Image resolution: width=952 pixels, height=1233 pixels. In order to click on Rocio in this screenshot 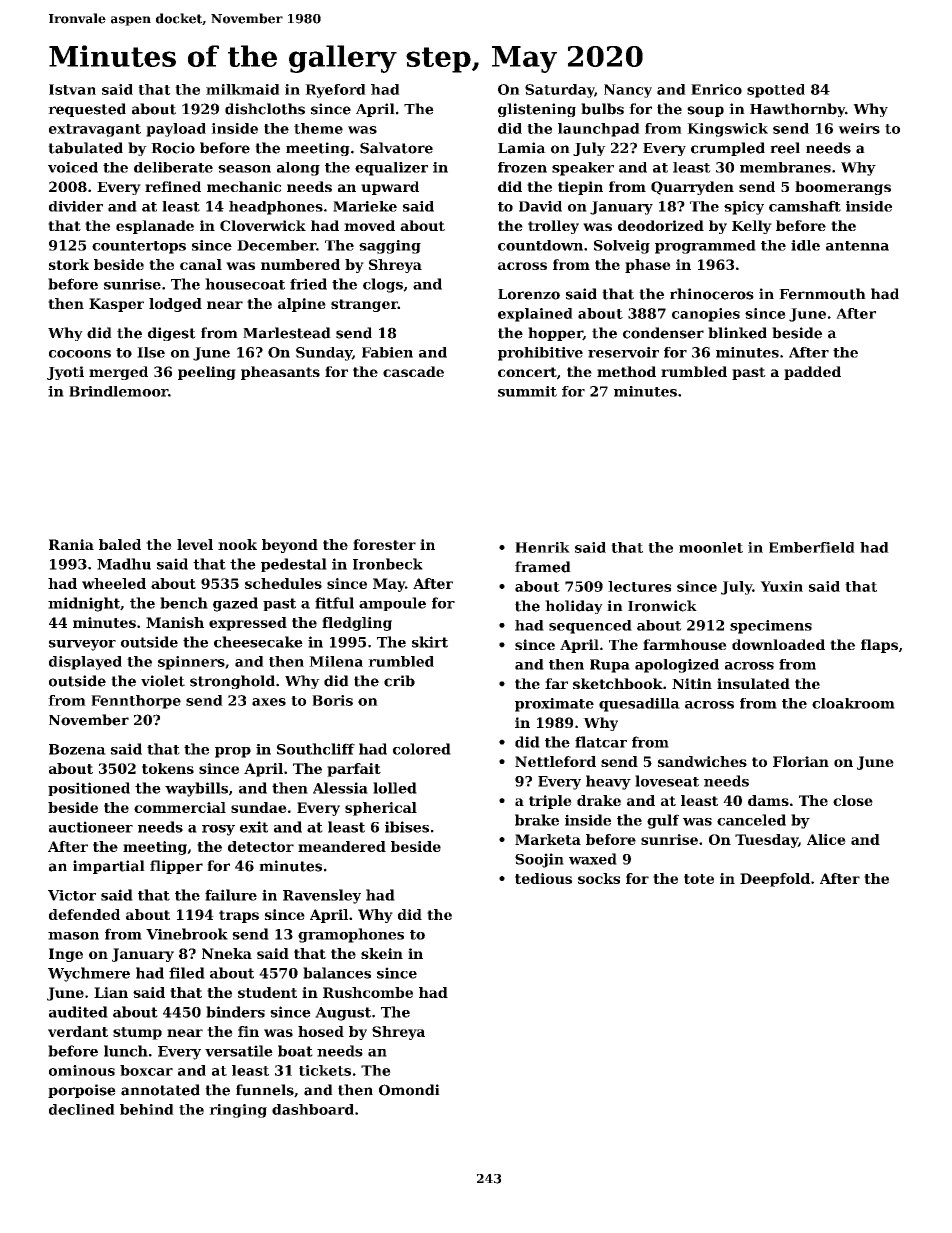, I will do `click(173, 148)`.
